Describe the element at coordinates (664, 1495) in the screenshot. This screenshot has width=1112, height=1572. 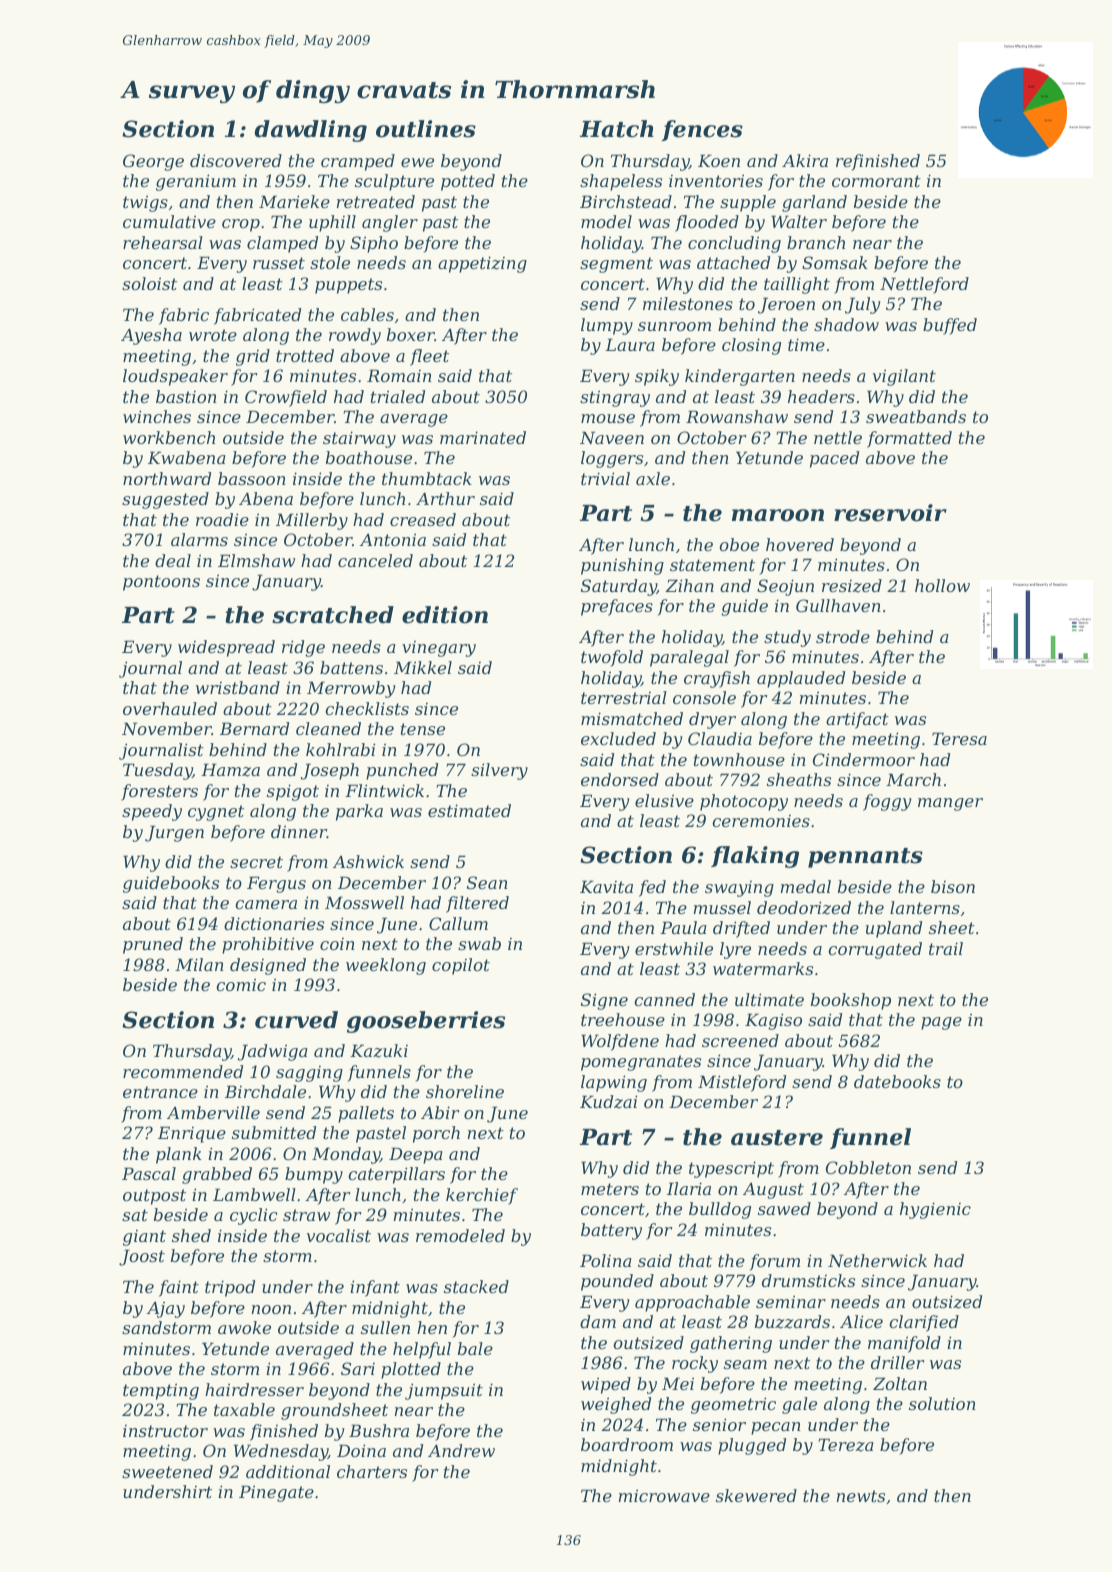
I see `microwave` at that location.
